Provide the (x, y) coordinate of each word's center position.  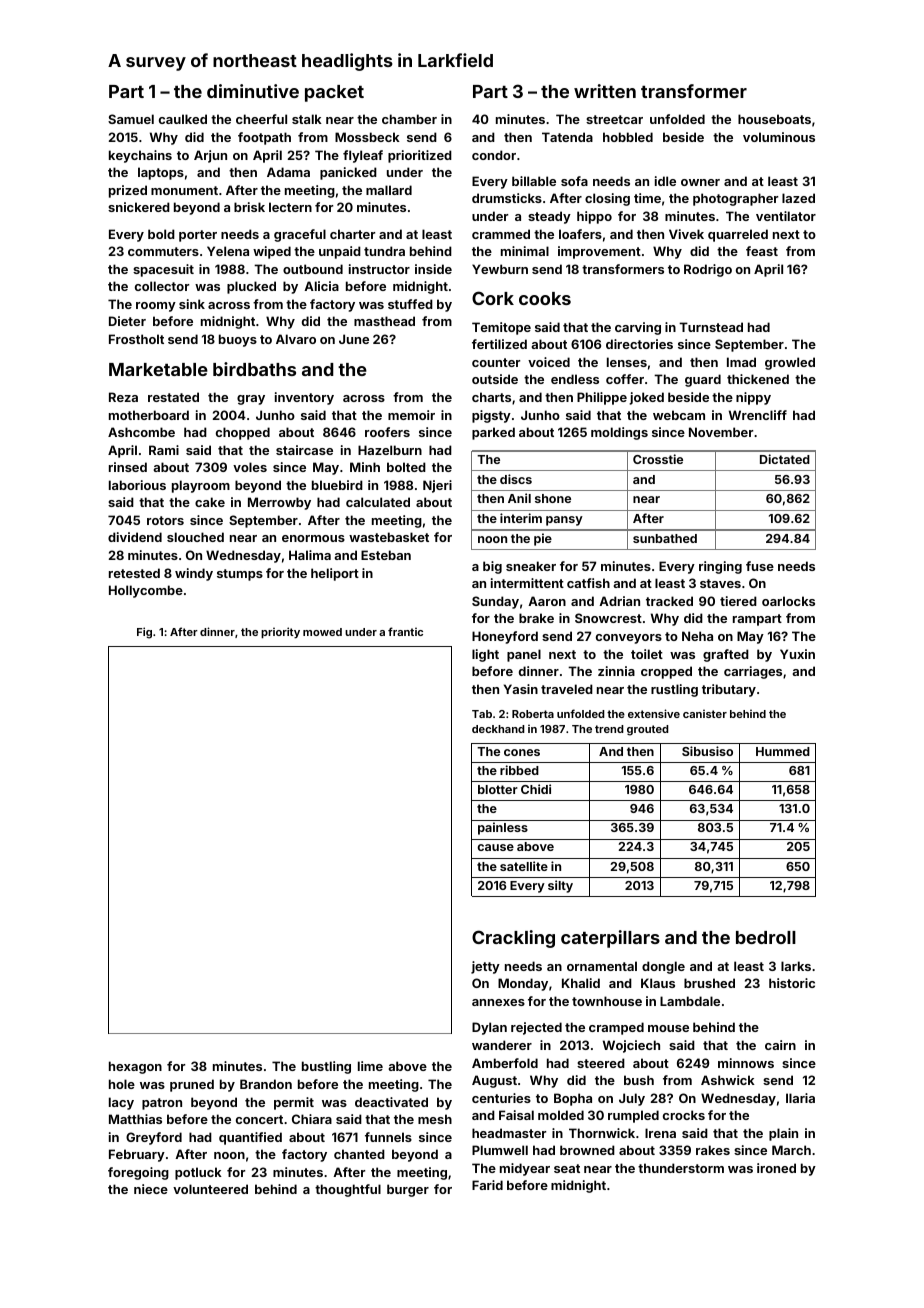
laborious (137, 485)
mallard (389, 190)
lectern (290, 207)
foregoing (138, 1173)
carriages (753, 672)
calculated (378, 502)
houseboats (774, 119)
